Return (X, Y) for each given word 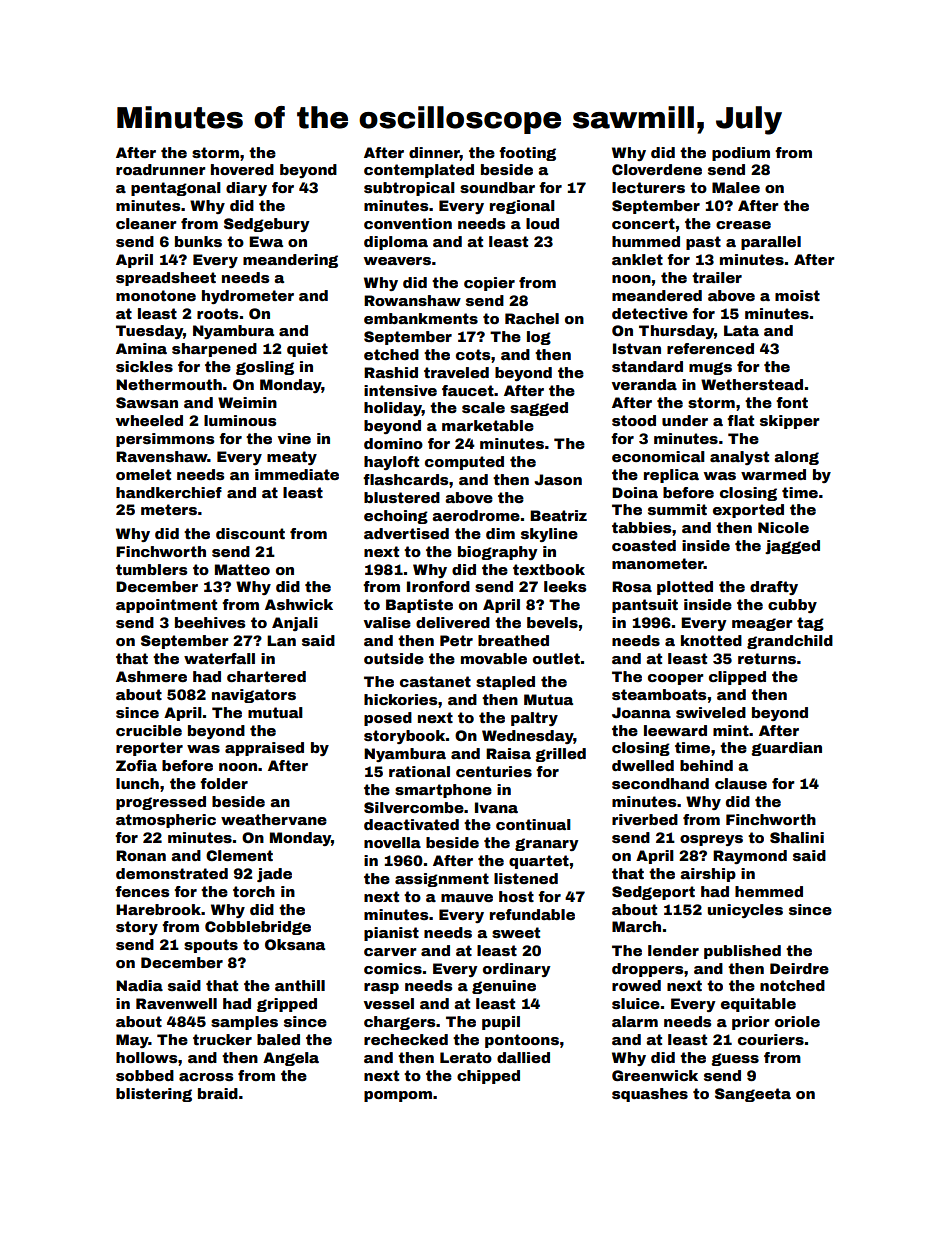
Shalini (797, 837)
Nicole (783, 527)
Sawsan (147, 402)
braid (218, 1093)
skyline (549, 535)
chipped (488, 1077)
